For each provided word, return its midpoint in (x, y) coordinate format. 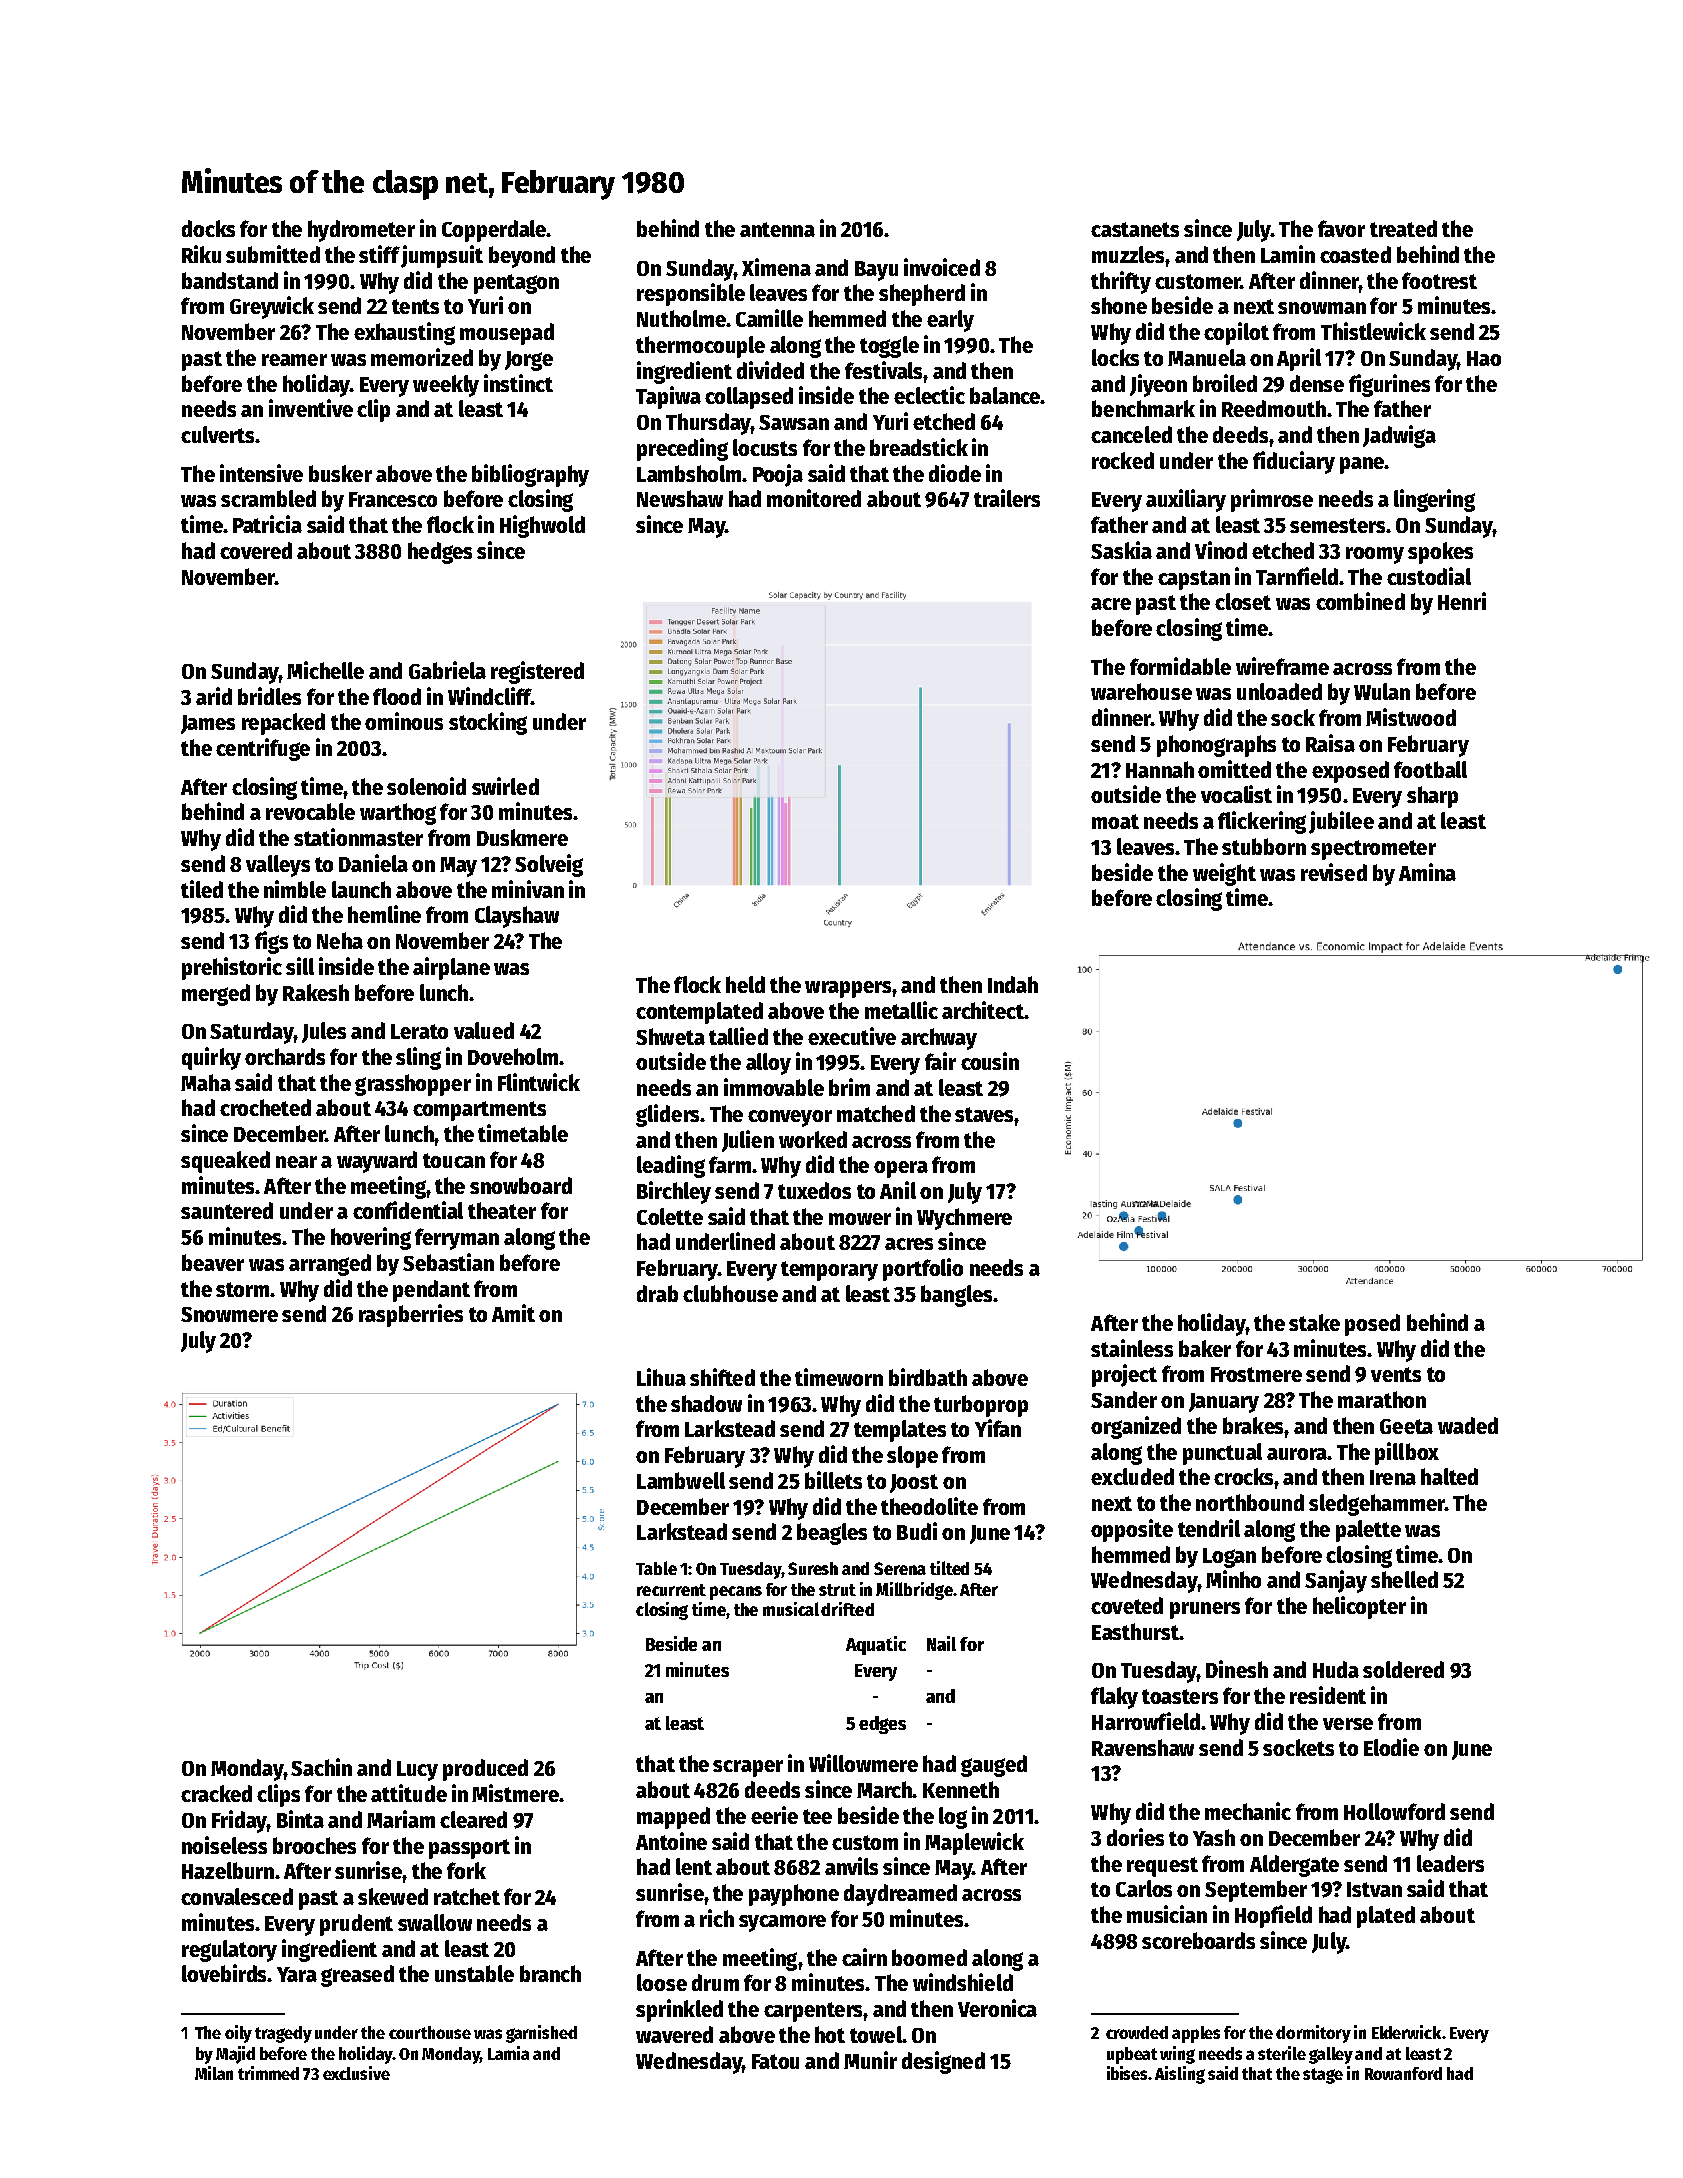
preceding (682, 449)
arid (214, 696)
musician (1167, 1914)
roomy (1375, 555)
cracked (216, 1793)
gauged (994, 1766)
